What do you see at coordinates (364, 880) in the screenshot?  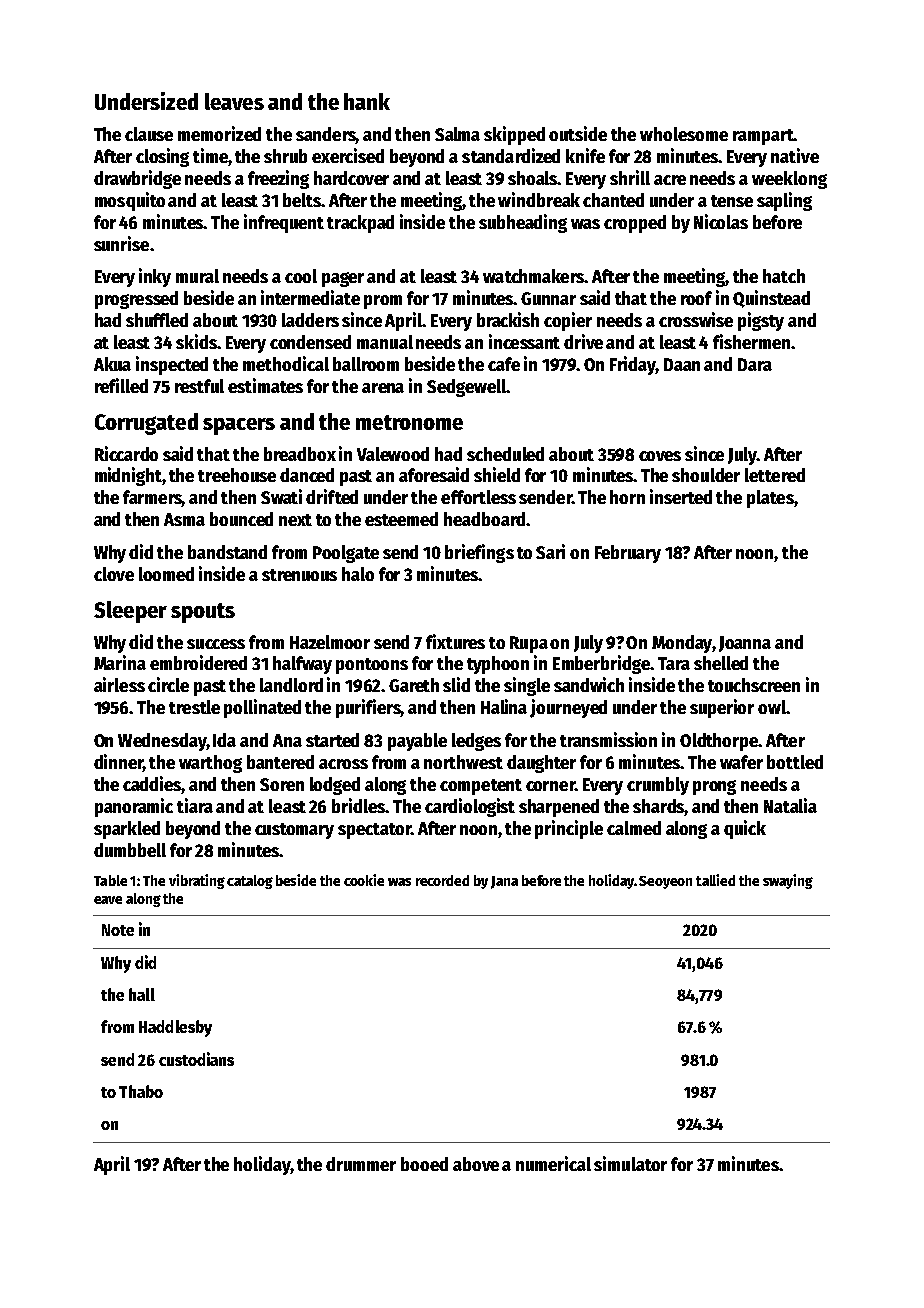 I see `cookie` at bounding box center [364, 880].
